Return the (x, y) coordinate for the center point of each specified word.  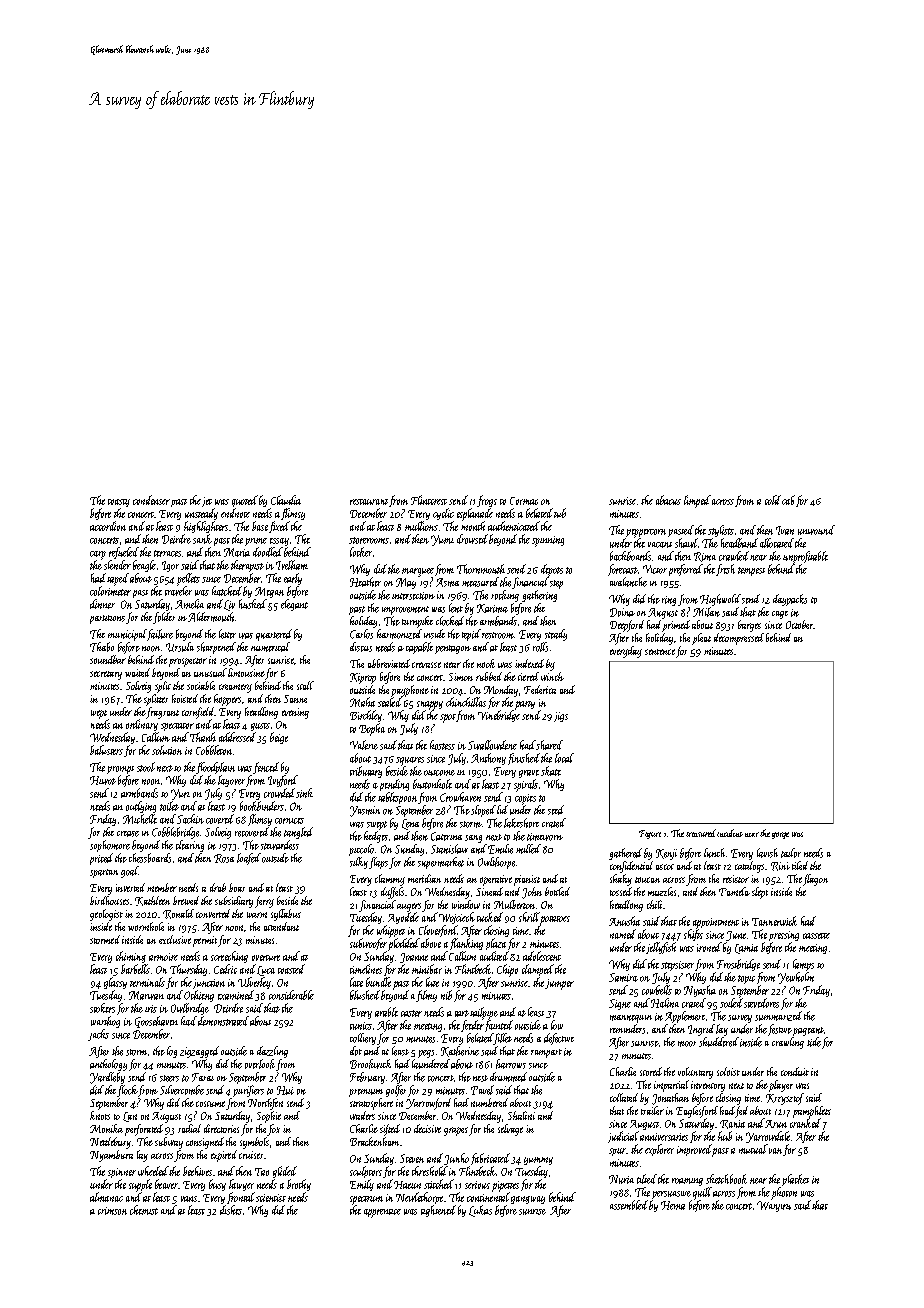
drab (218, 887)
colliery (363, 1039)
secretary (106, 675)
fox (273, 1130)
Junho (456, 1159)
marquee (418, 572)
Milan (706, 612)
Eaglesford (697, 1112)
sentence (660, 652)
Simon (461, 677)
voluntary (695, 1073)
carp (98, 555)
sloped (483, 811)
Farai (203, 1077)
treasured (701, 833)
